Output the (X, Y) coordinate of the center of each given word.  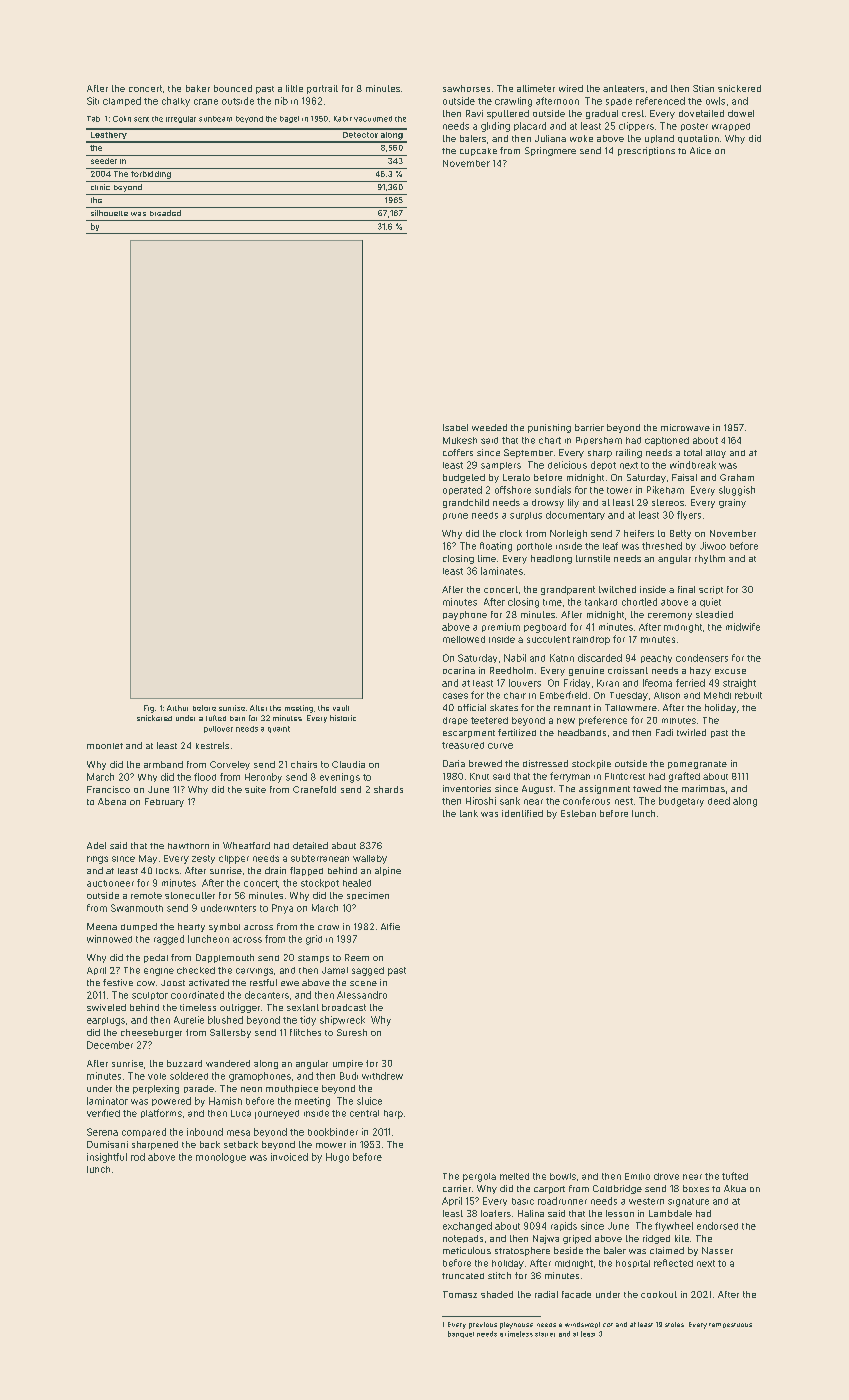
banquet (461, 1334)
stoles (674, 1324)
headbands (582, 732)
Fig (149, 709)
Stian (703, 88)
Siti (93, 101)
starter (545, 1334)
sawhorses (466, 88)
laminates (502, 571)
